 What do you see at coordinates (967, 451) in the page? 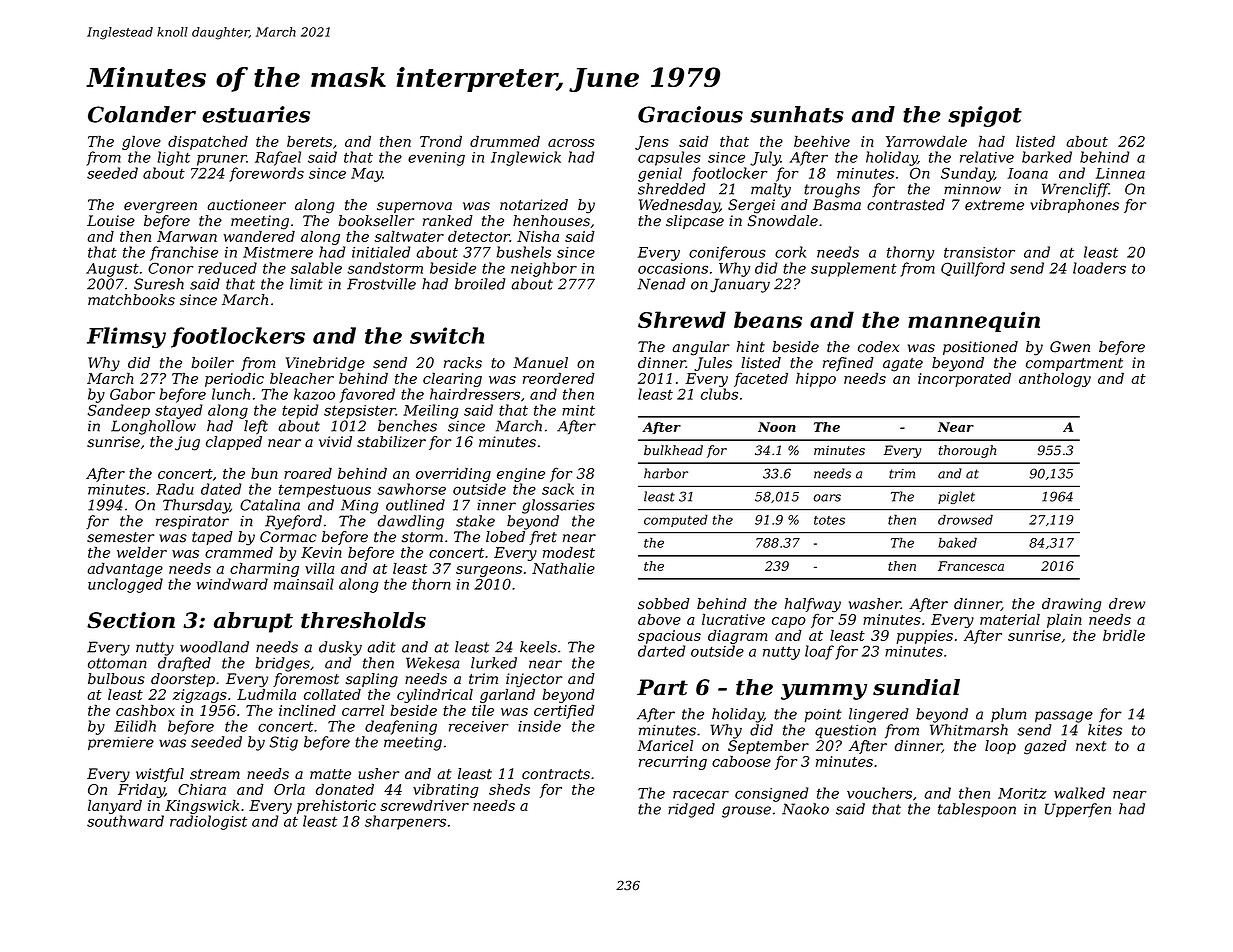
I see `thorough` at bounding box center [967, 451].
